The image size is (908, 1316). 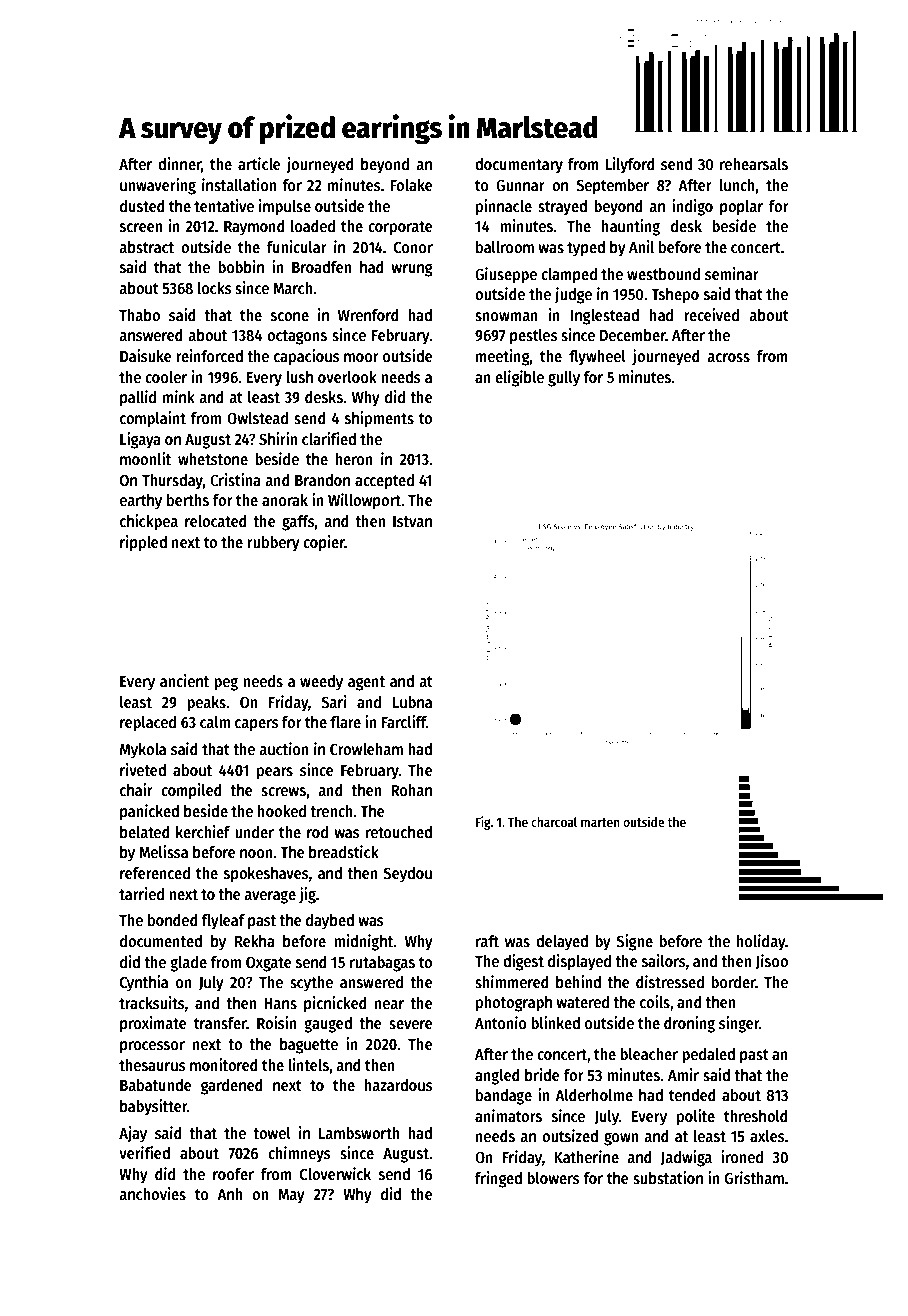 What do you see at coordinates (564, 379) in the screenshot?
I see `gully` at bounding box center [564, 379].
